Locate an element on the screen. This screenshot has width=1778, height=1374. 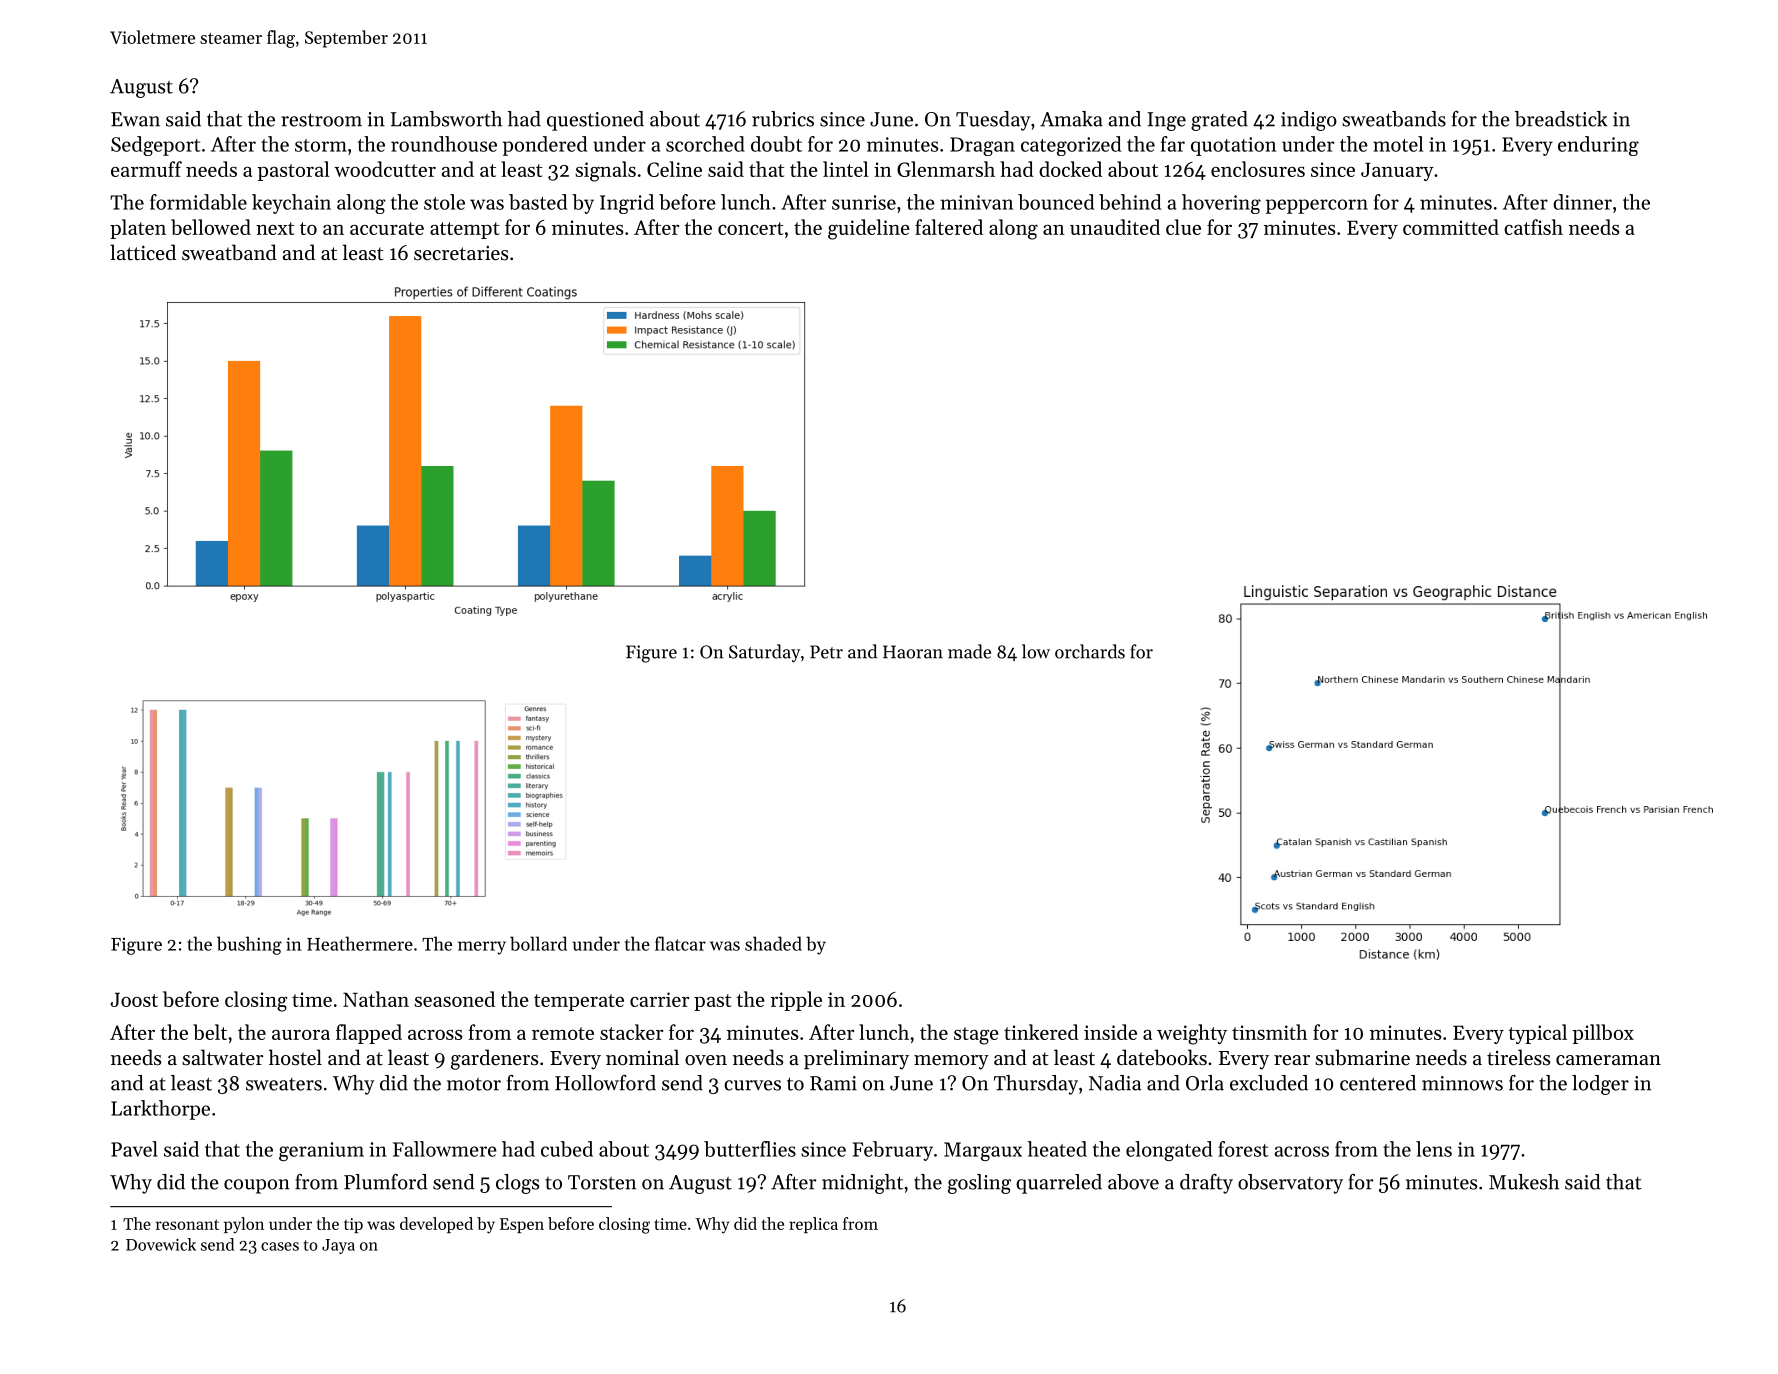
belt is located at coordinates (210, 1032).
